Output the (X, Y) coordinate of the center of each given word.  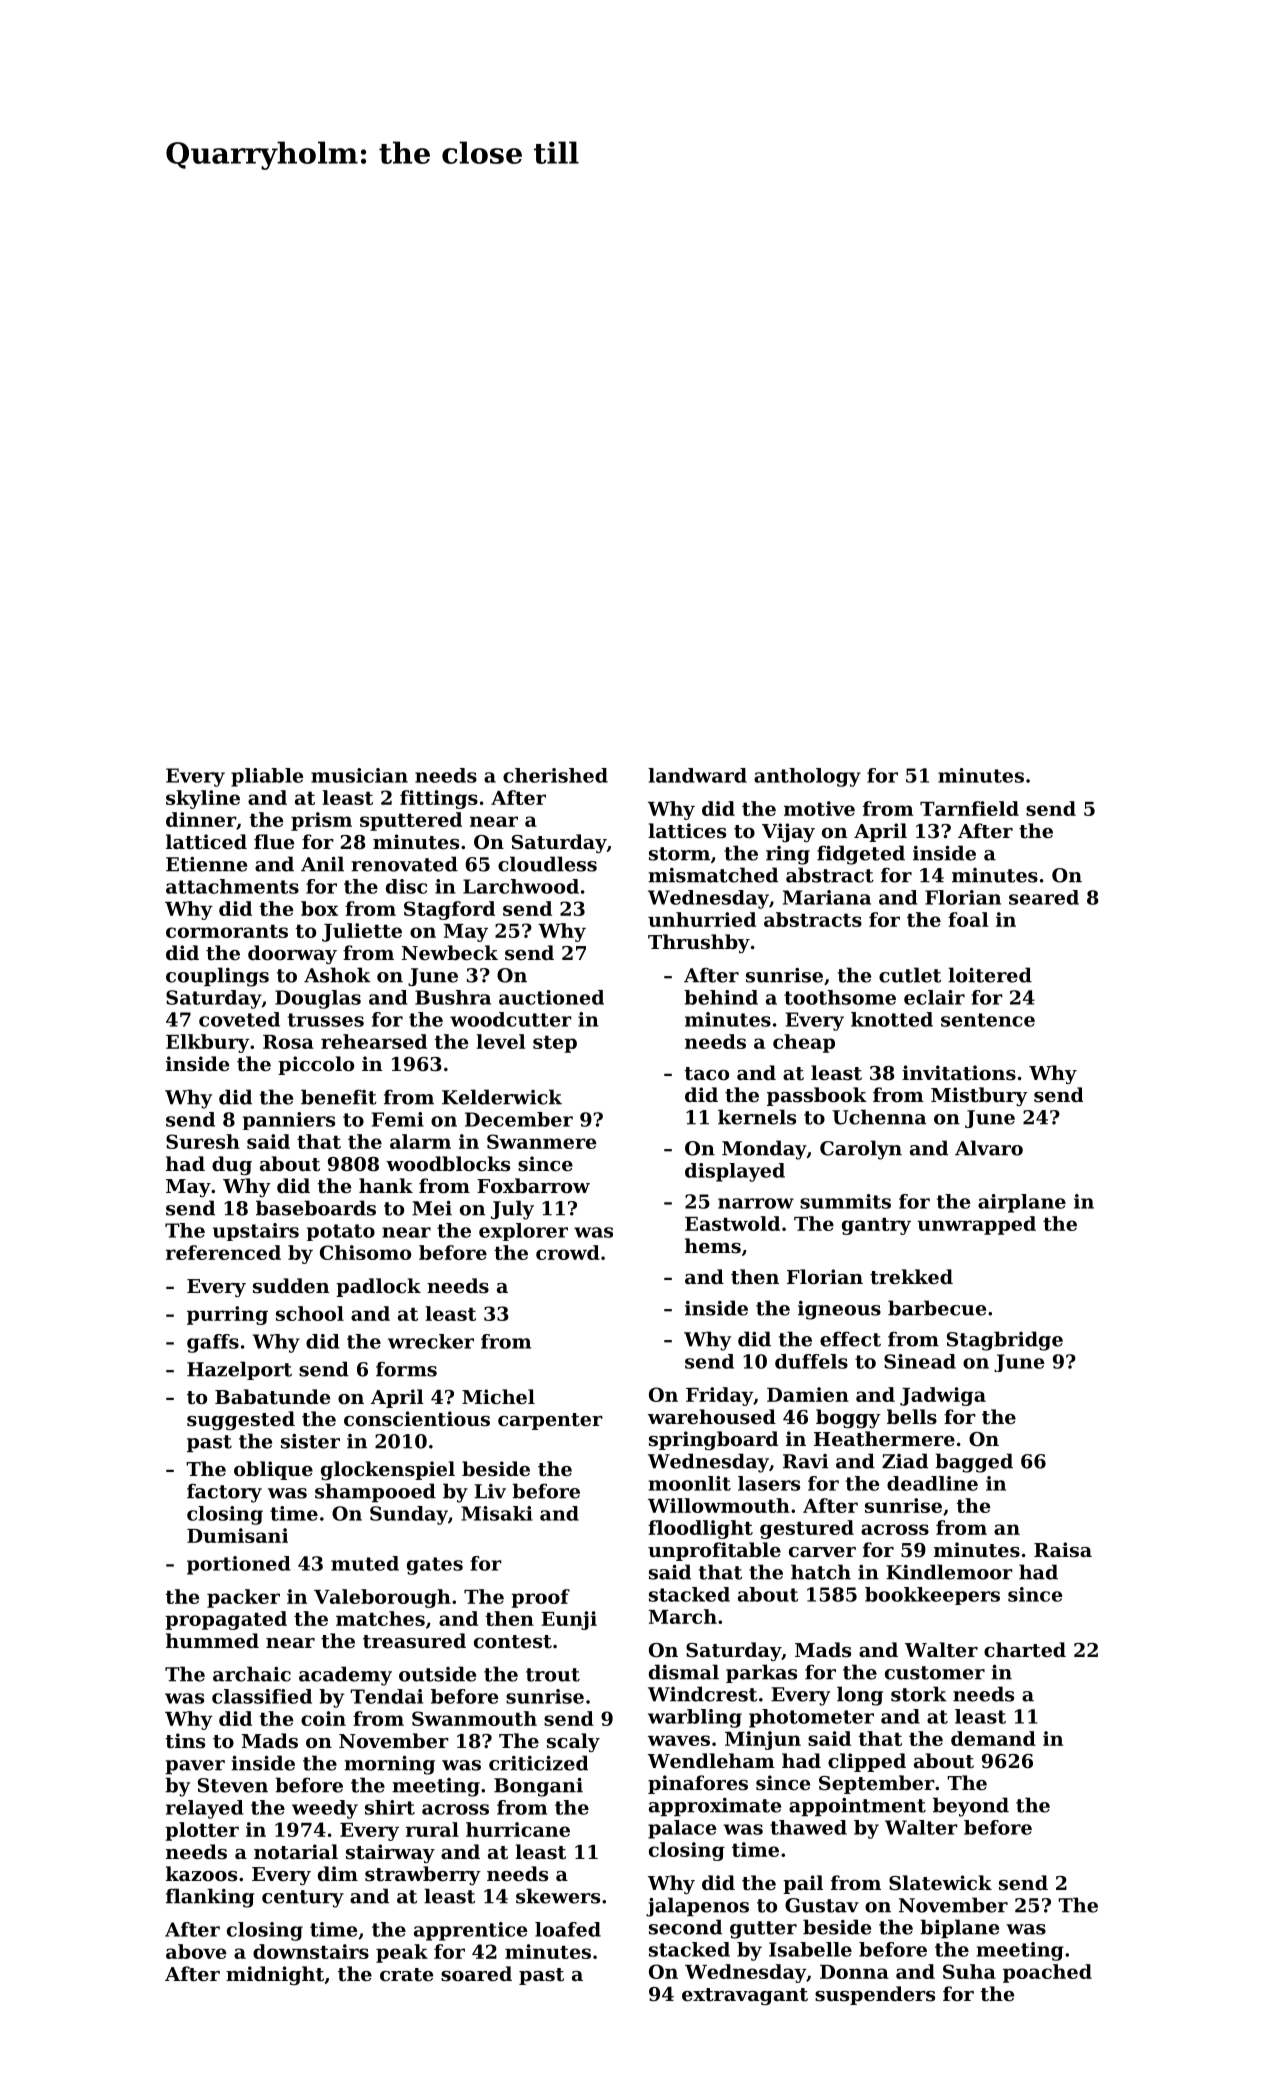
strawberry (423, 1875)
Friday (719, 1396)
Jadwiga (943, 1396)
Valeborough (382, 1598)
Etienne (206, 864)
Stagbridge (1005, 1341)
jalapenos (697, 1907)
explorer (523, 1232)
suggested (241, 1420)
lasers (769, 1483)
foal (968, 919)
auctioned (551, 997)
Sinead (920, 1361)
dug (232, 1165)
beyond (971, 1807)
